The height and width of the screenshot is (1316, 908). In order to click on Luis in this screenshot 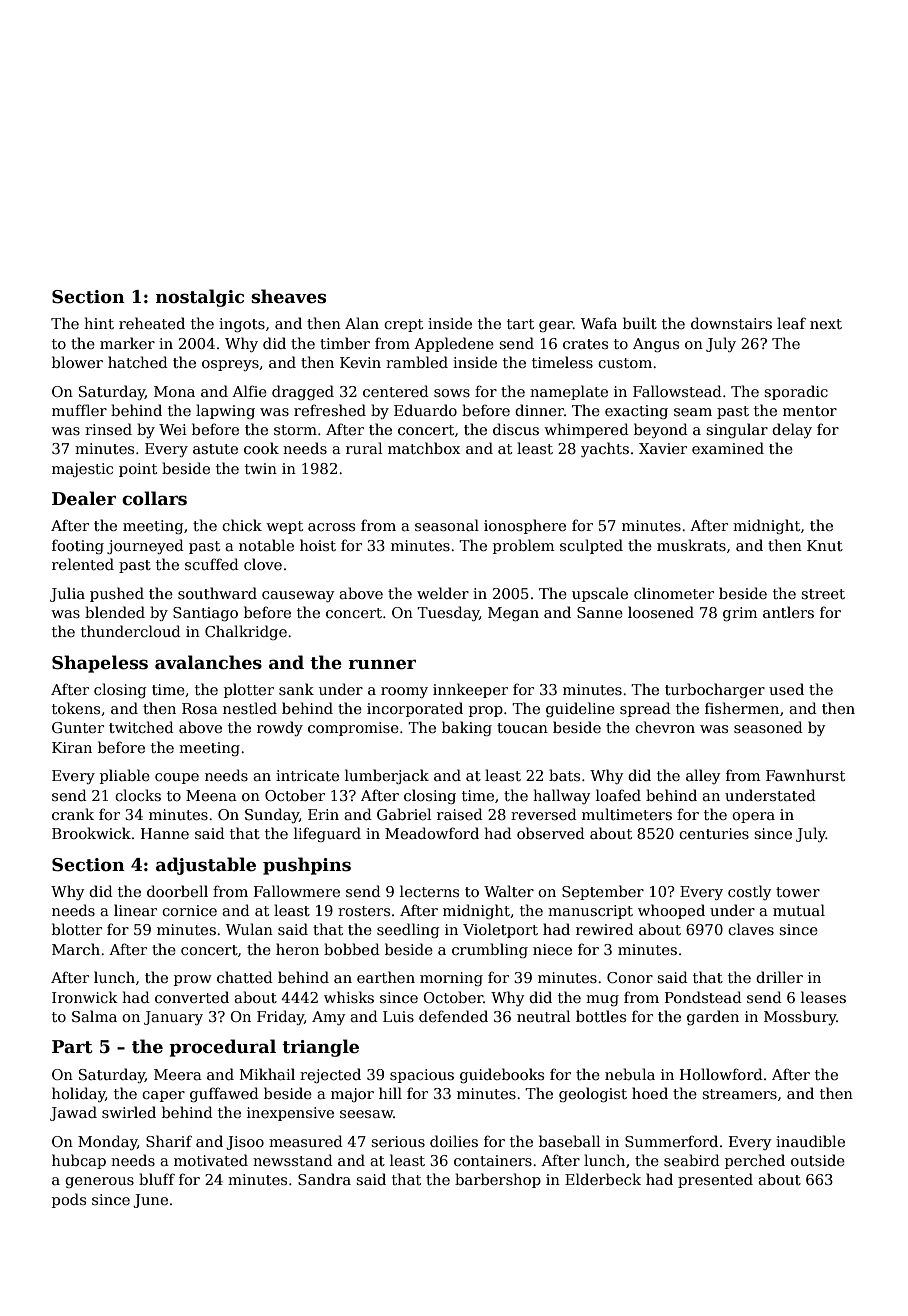, I will do `click(398, 1016)`.
